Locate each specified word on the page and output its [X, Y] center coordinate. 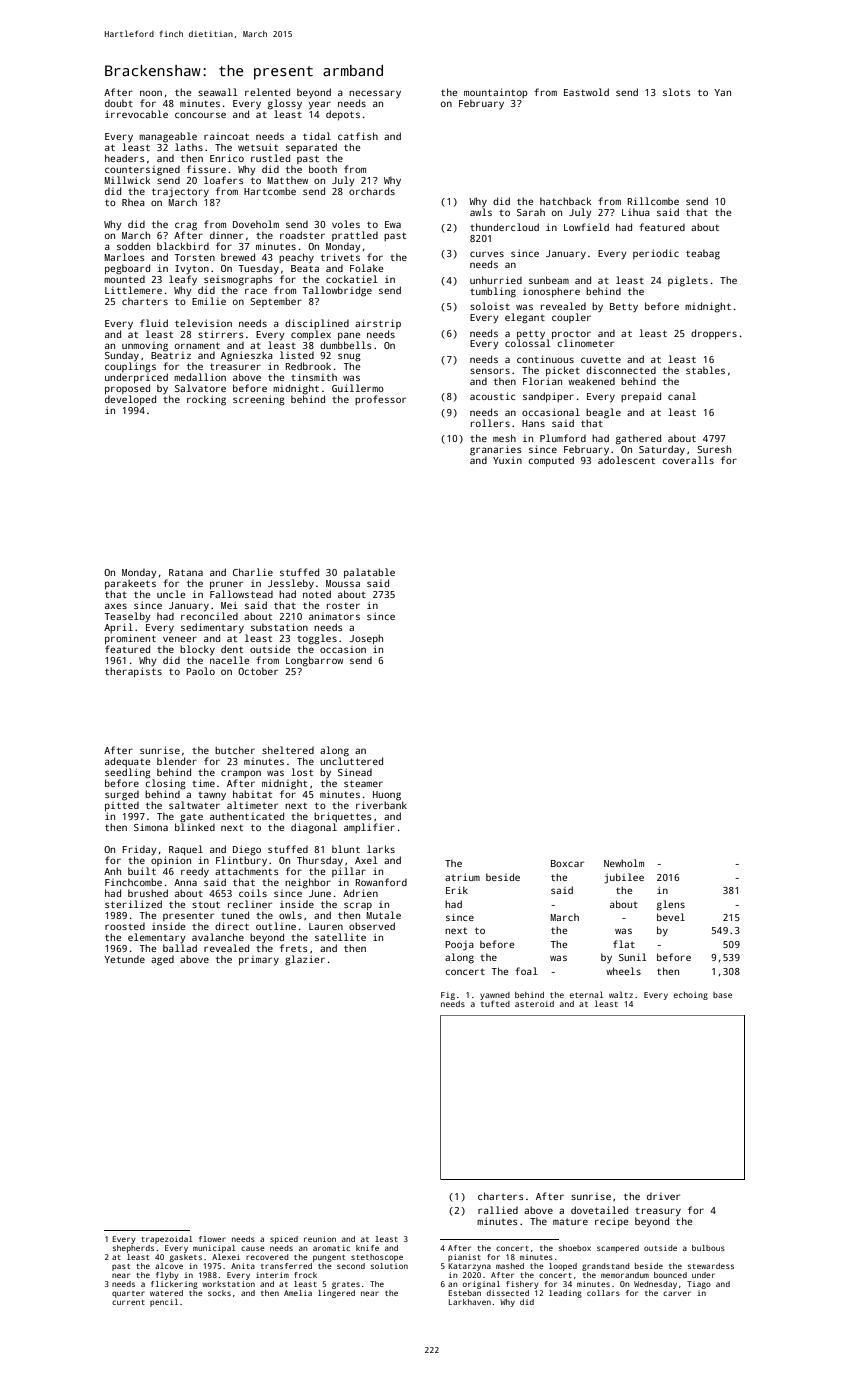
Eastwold [586, 92]
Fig [448, 996]
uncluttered [351, 761]
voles [346, 224]
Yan [722, 92]
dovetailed [599, 1210]
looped [563, 1267]
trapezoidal [167, 1240]
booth [323, 169]
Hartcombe [270, 191]
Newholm [624, 863]
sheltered [288, 750]
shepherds [133, 1249]
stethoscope [377, 1258]
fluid [154, 323]
